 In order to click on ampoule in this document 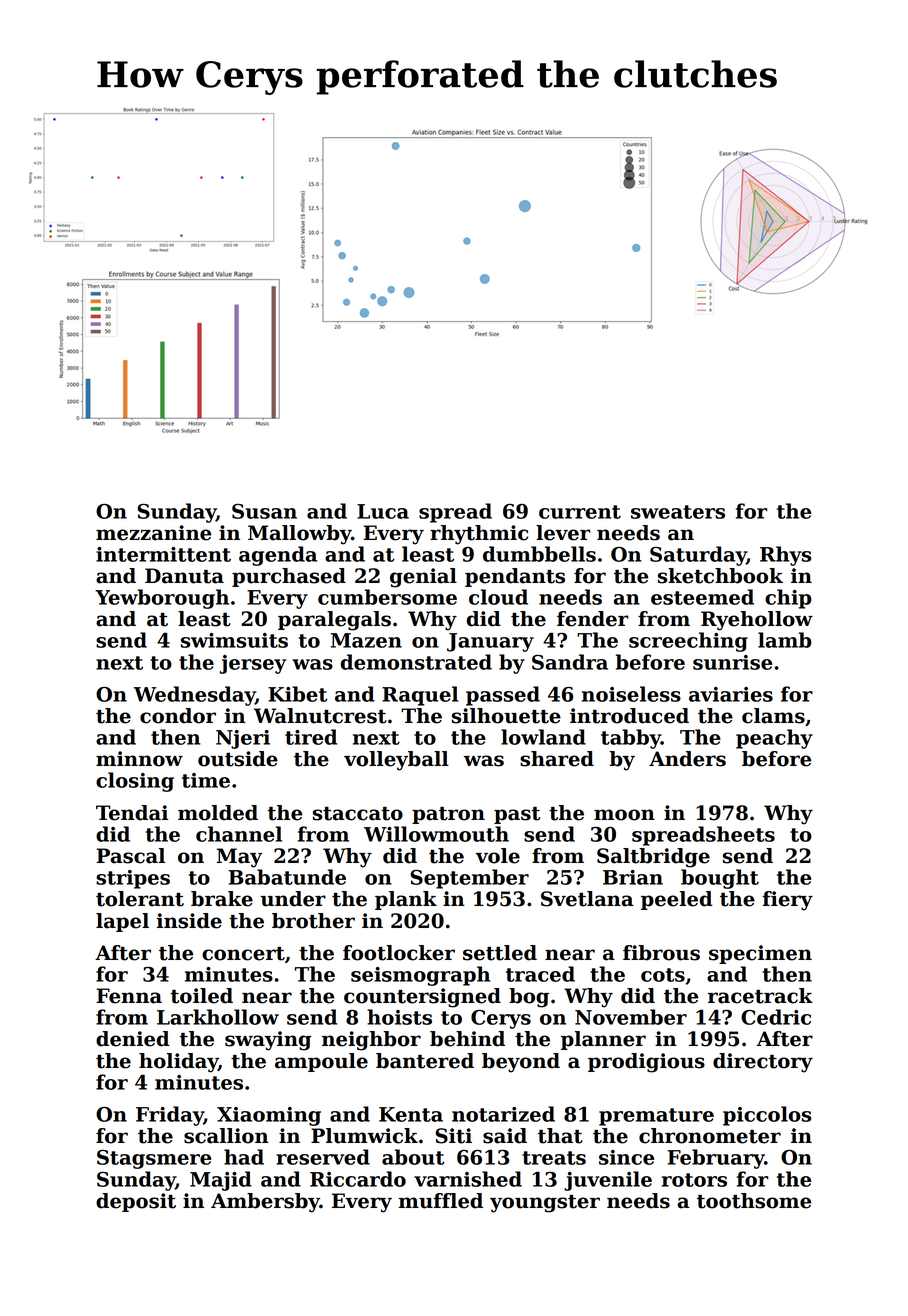, I will do `click(321, 1062)`.
